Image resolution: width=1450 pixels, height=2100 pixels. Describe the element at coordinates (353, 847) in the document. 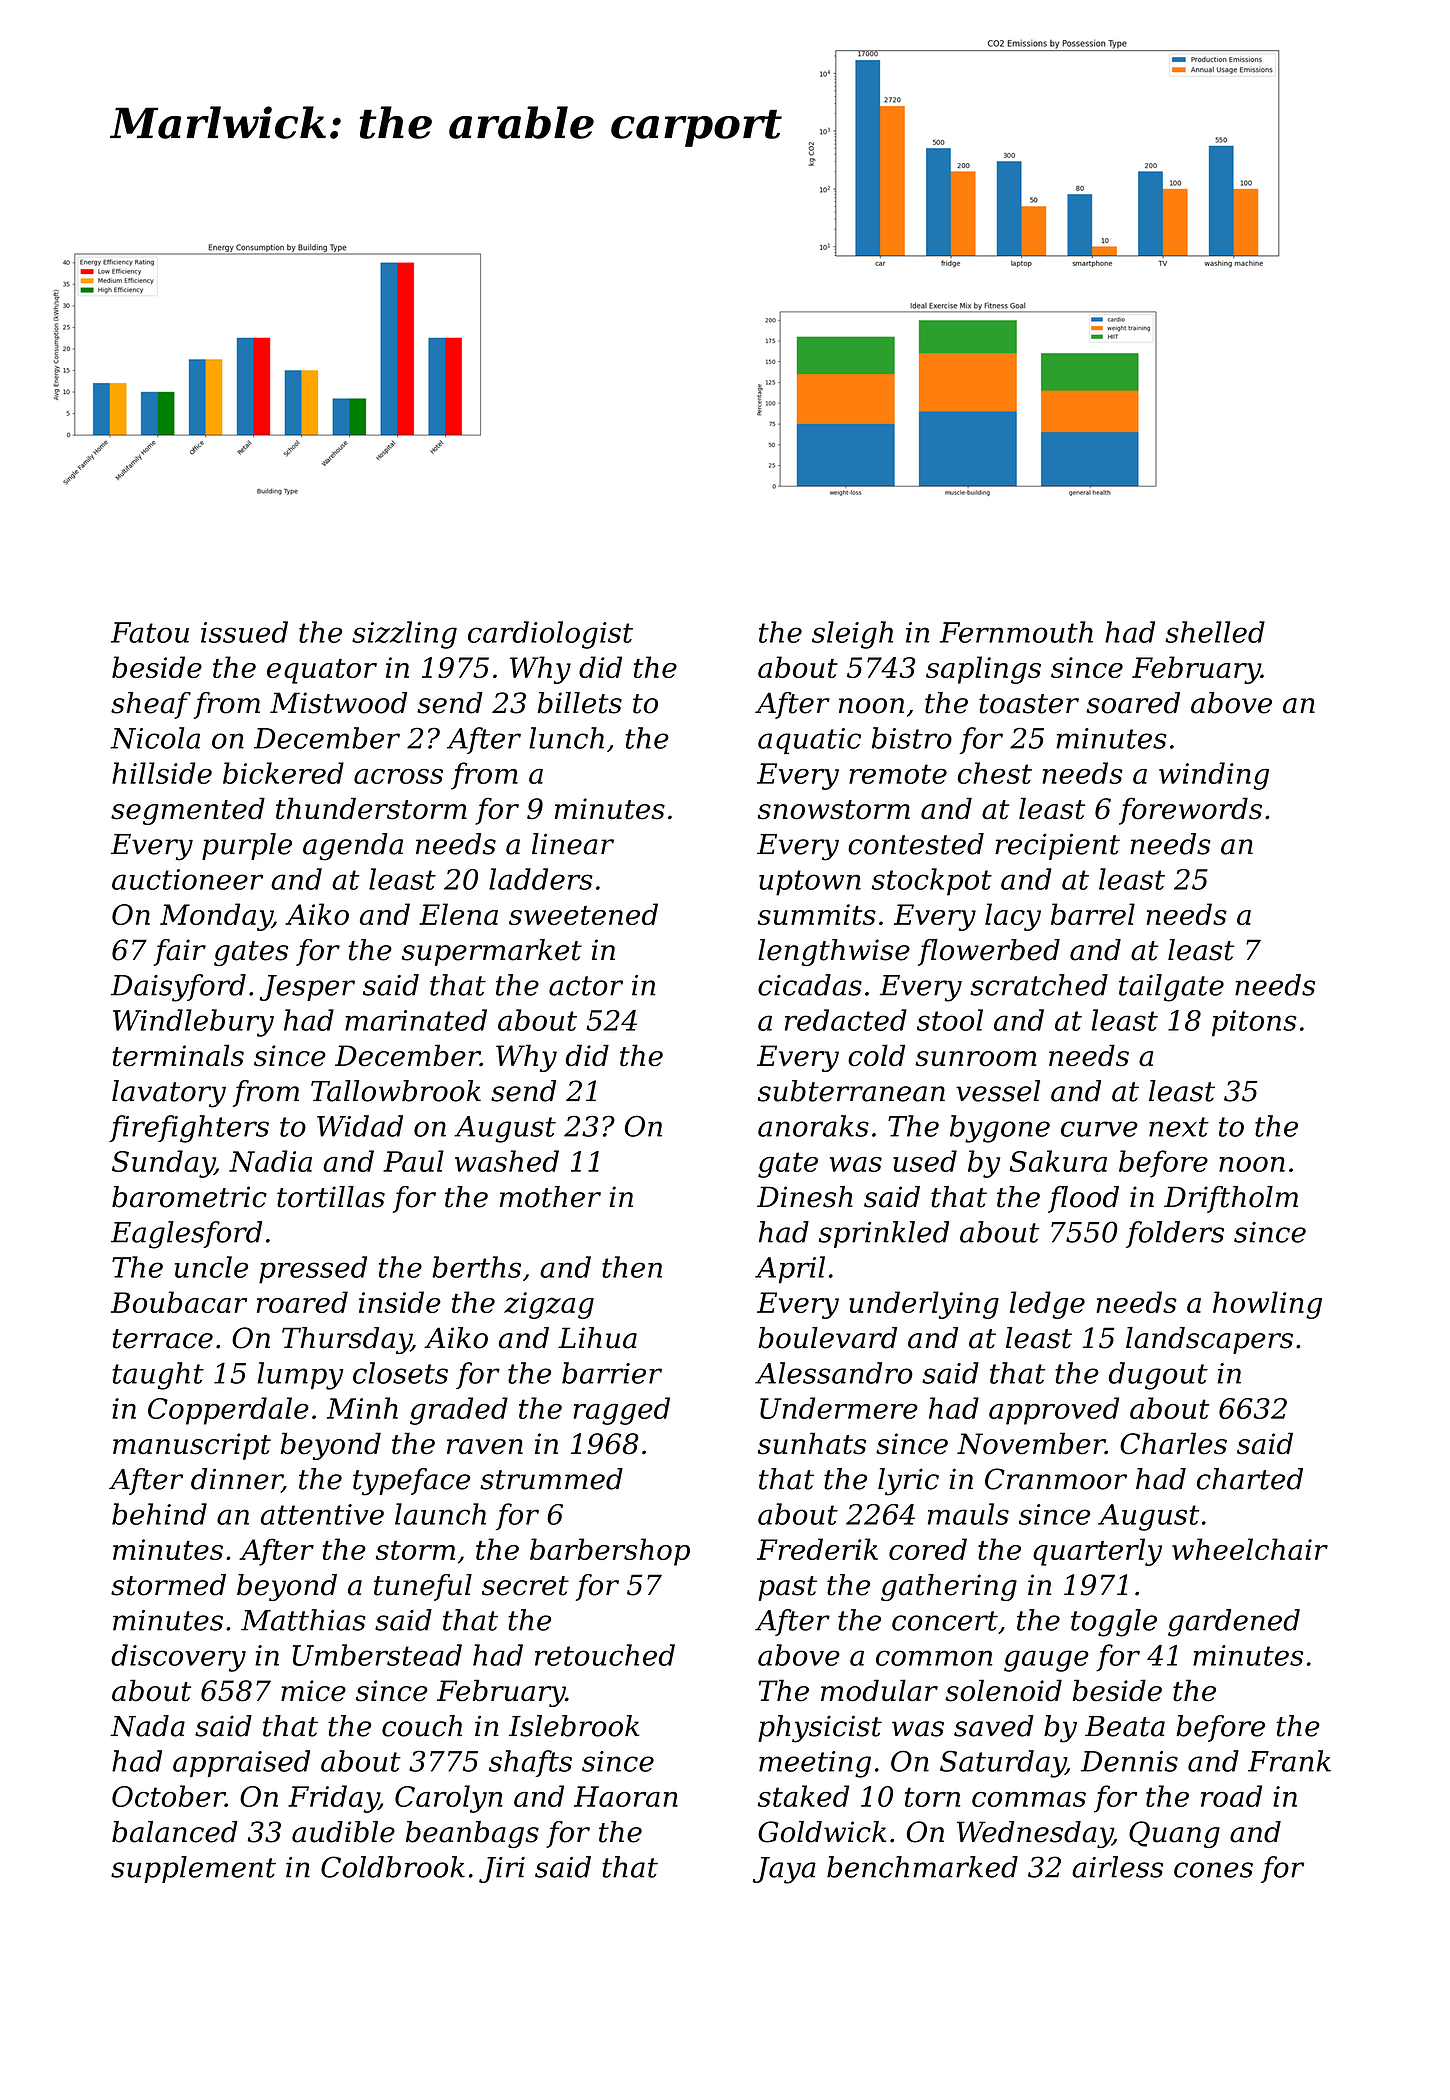

I see `agenda` at that location.
